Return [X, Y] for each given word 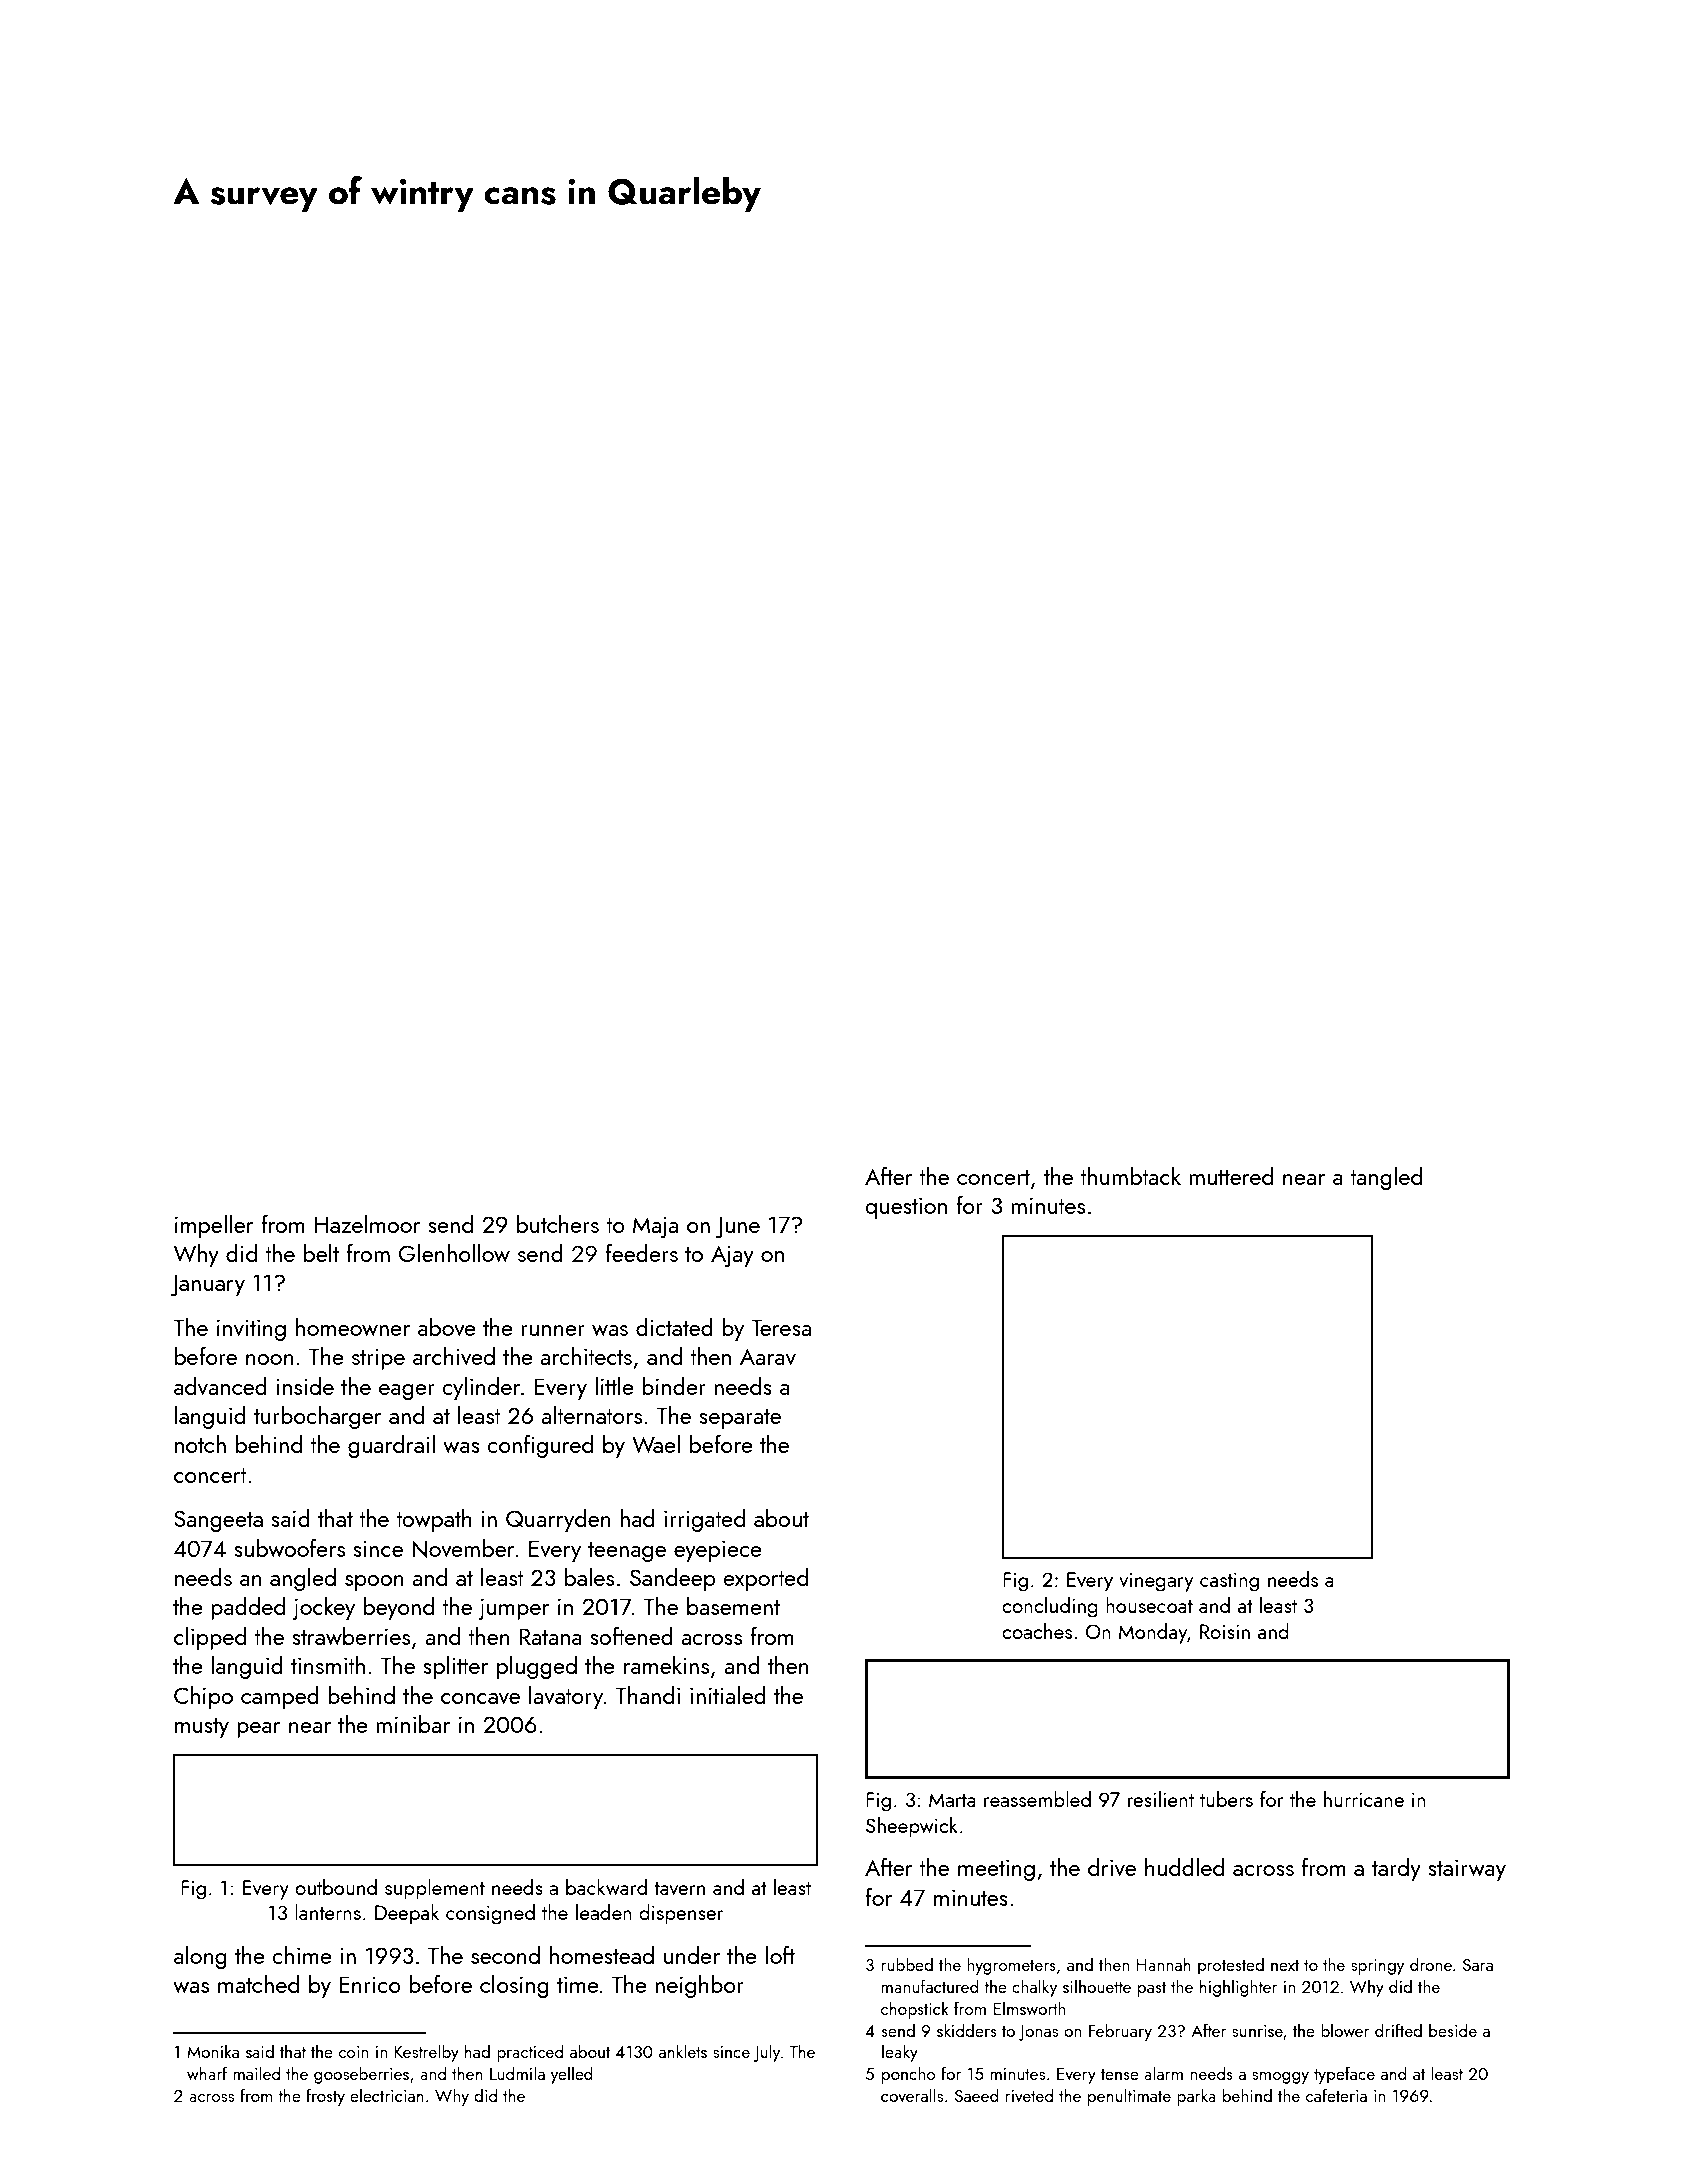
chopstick [915, 2010]
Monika [213, 2051]
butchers [558, 1224]
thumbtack [1130, 1175]
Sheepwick [912, 1827]
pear [259, 1730]
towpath [434, 1520]
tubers [1226, 1799]
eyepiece [718, 1551]
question [906, 1208]
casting [1229, 1582]
